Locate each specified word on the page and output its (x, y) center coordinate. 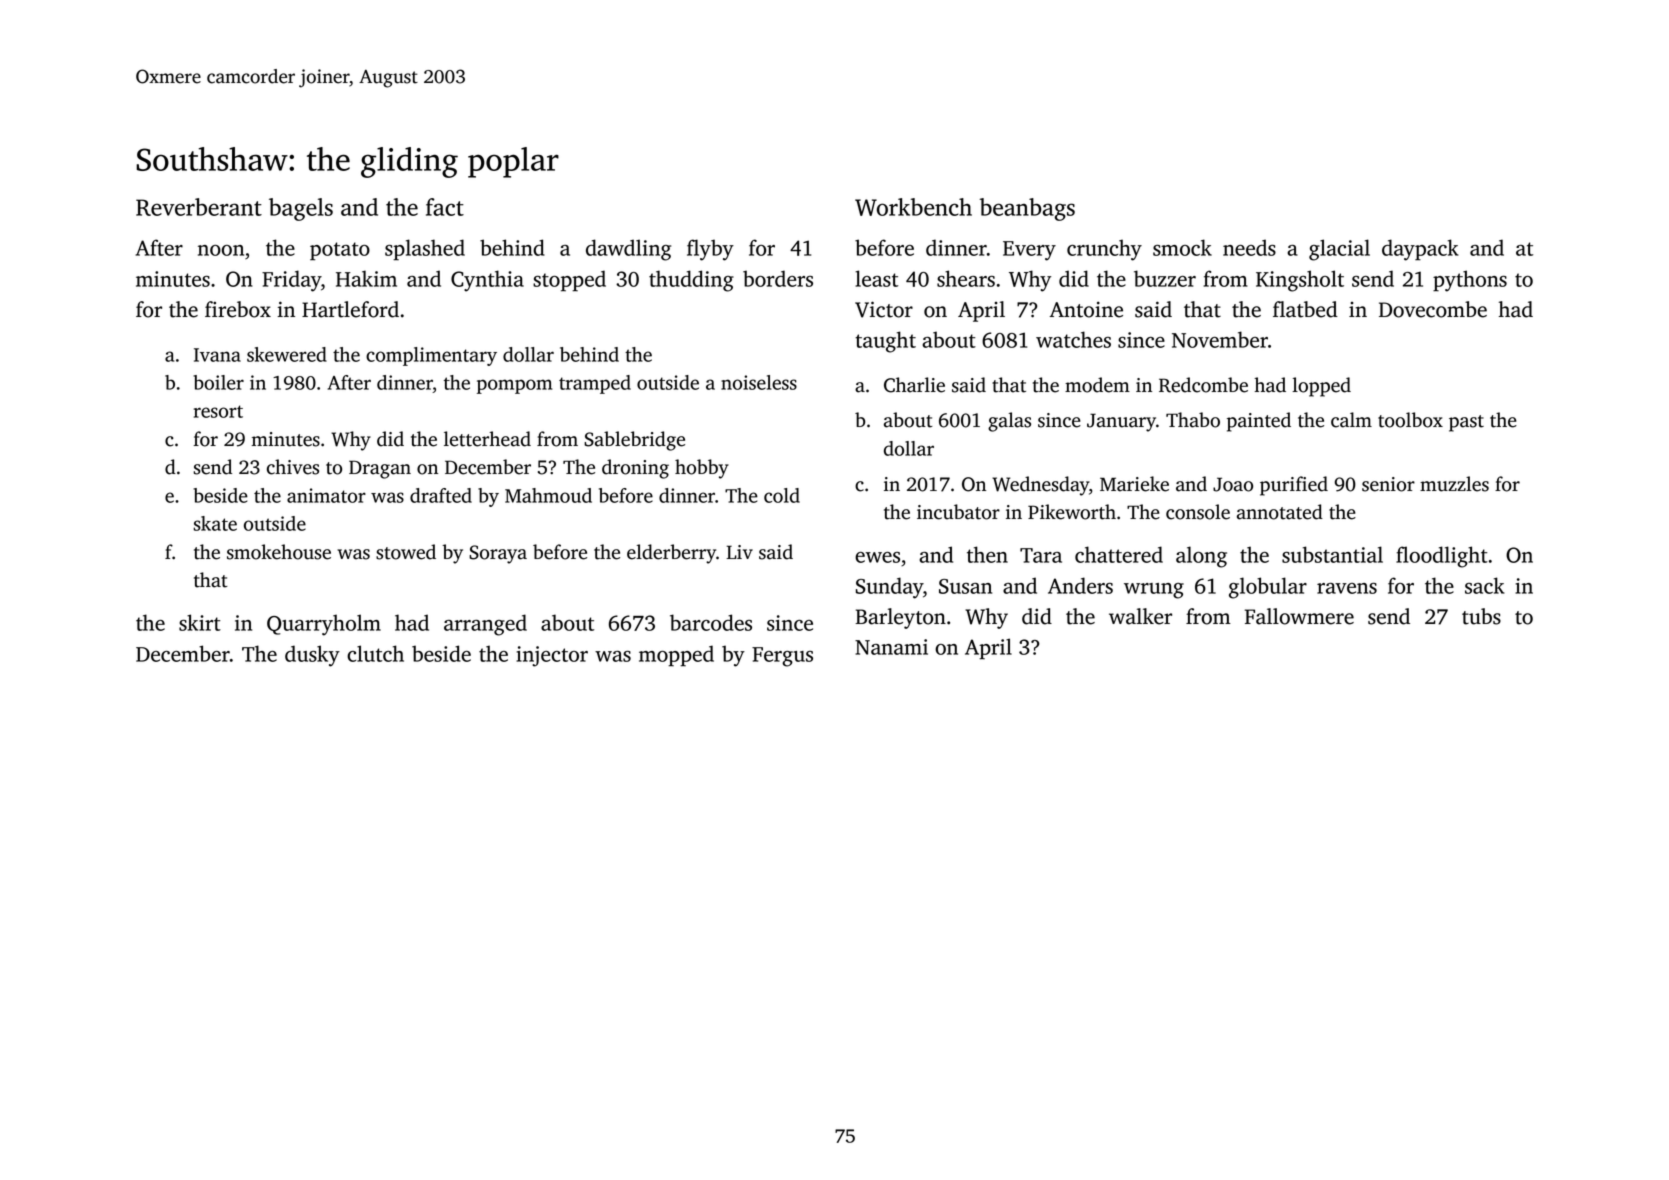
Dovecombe (1433, 309)
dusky (312, 656)
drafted (441, 495)
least (876, 278)
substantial (1332, 554)
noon (221, 250)
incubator (958, 512)
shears (966, 278)
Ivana (217, 355)
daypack (1420, 250)
